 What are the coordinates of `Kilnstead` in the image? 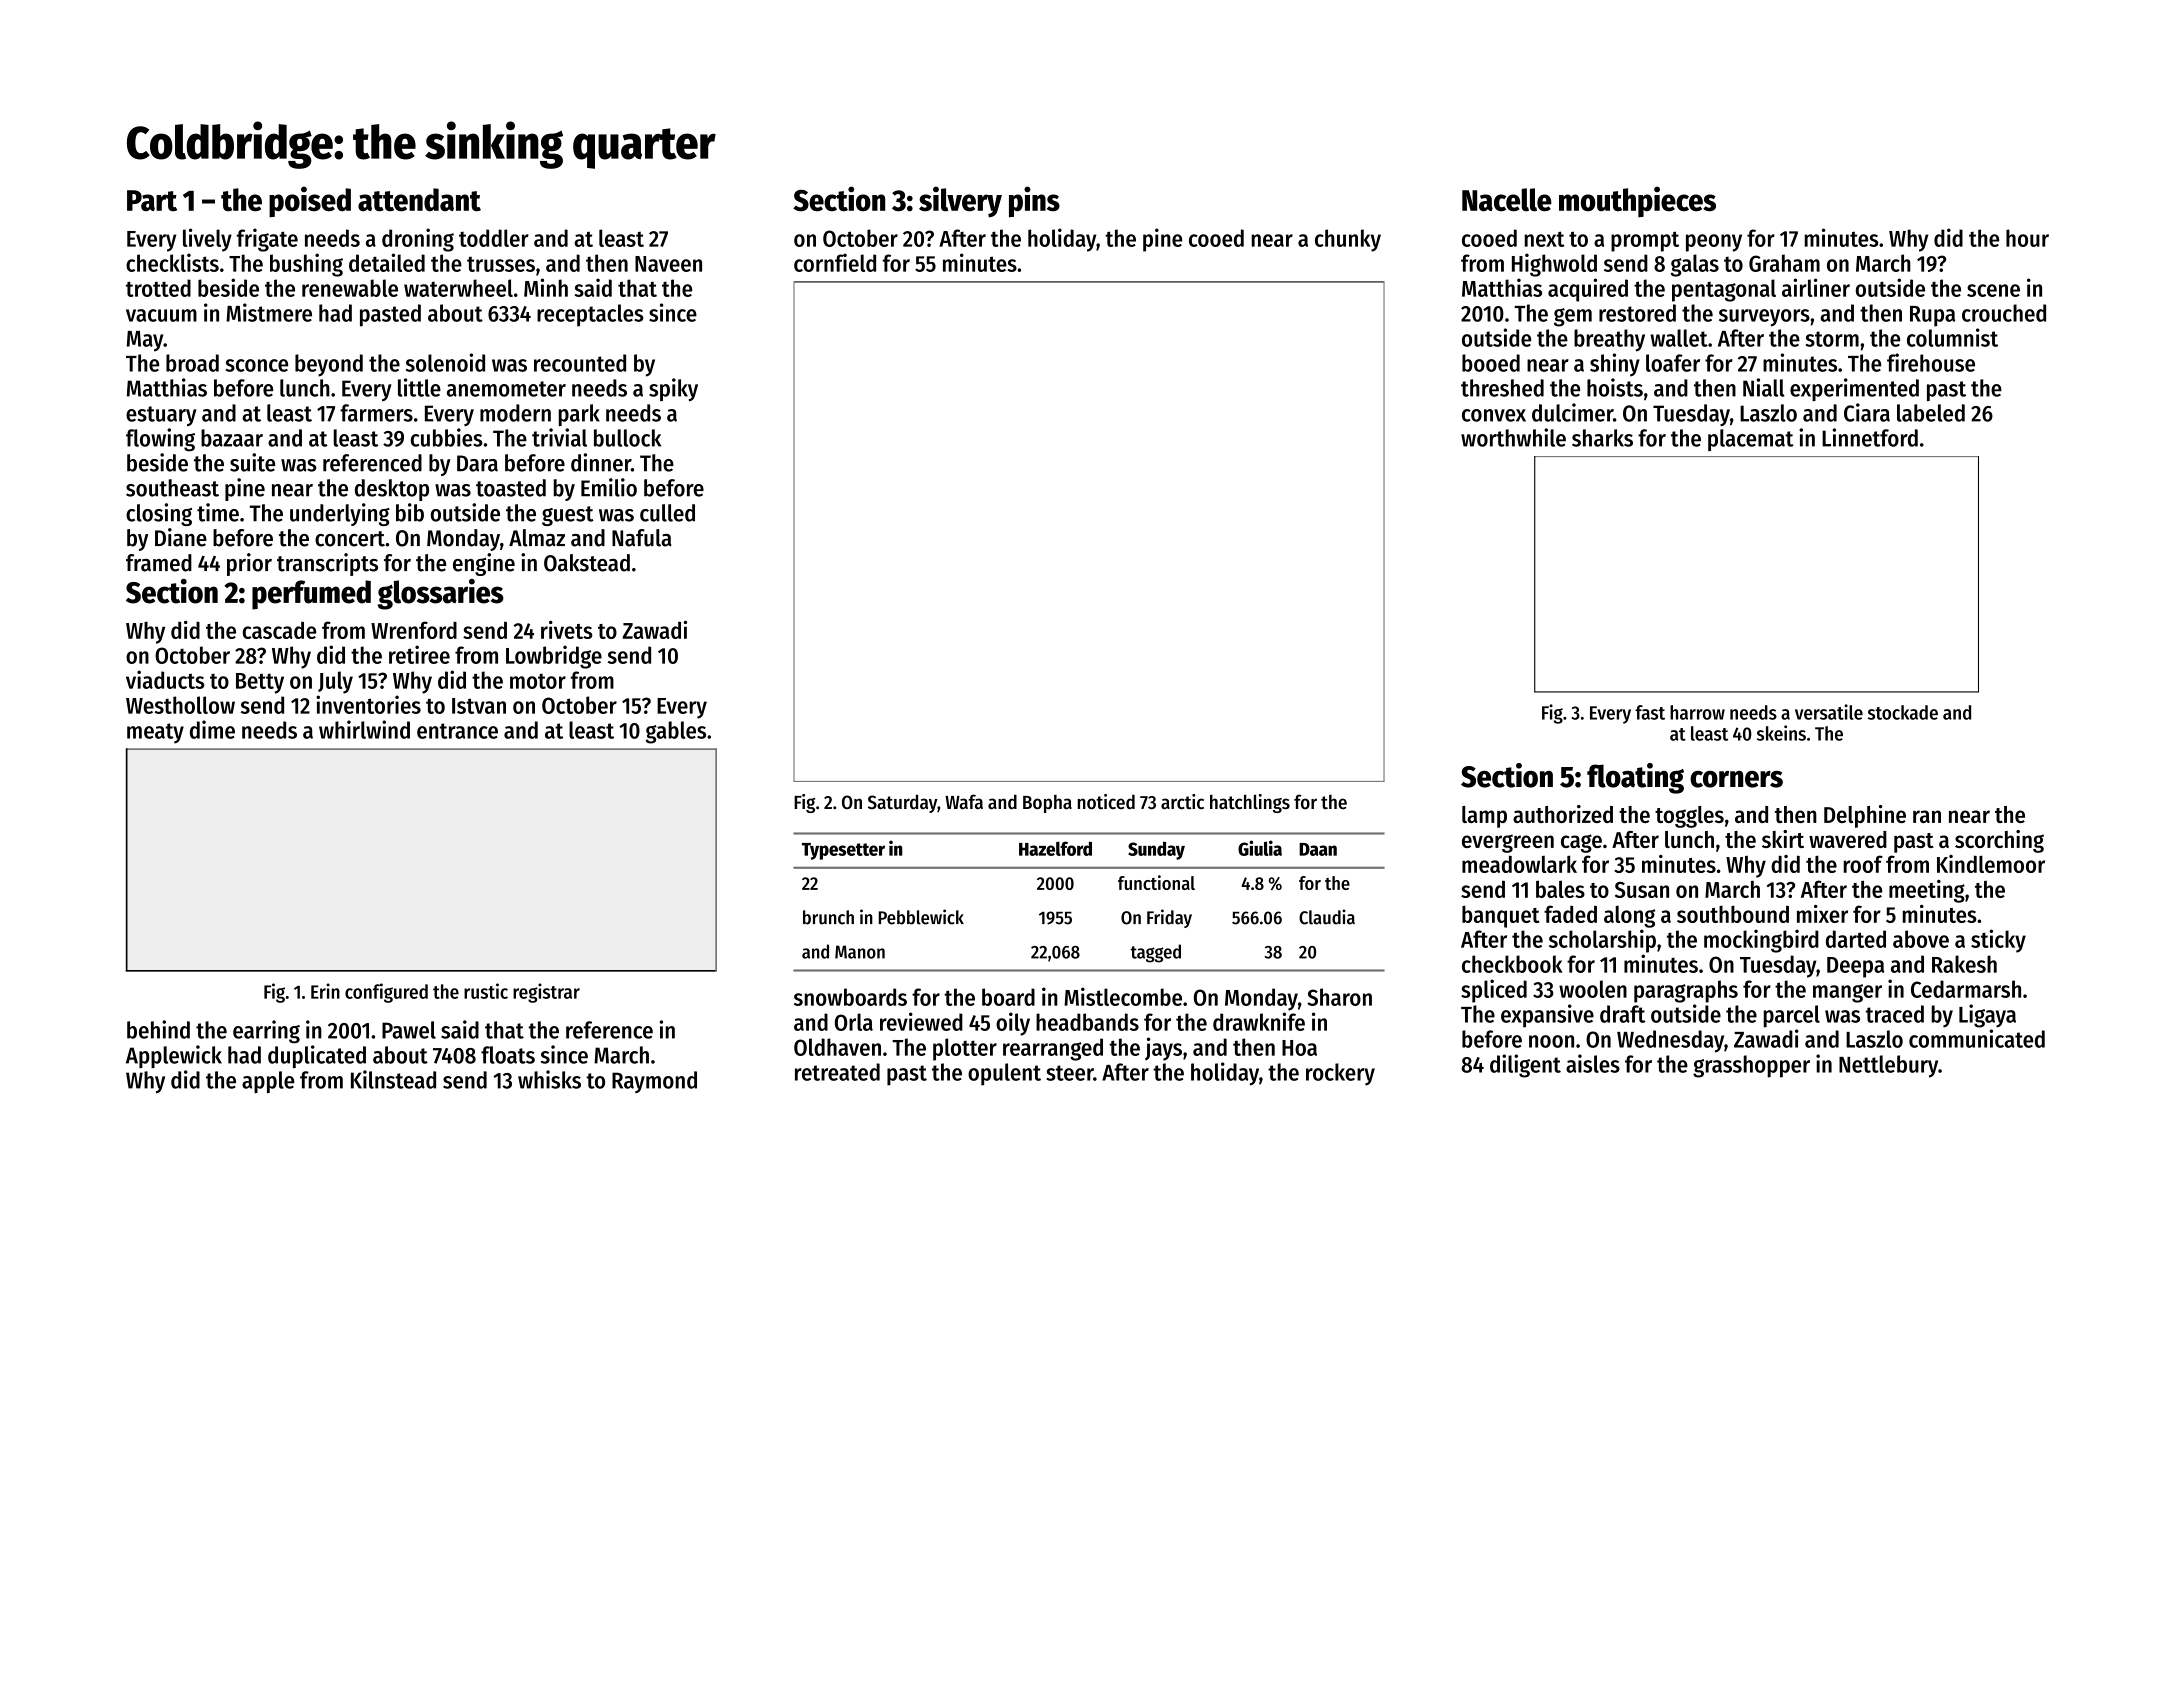 It's located at (393, 1079).
